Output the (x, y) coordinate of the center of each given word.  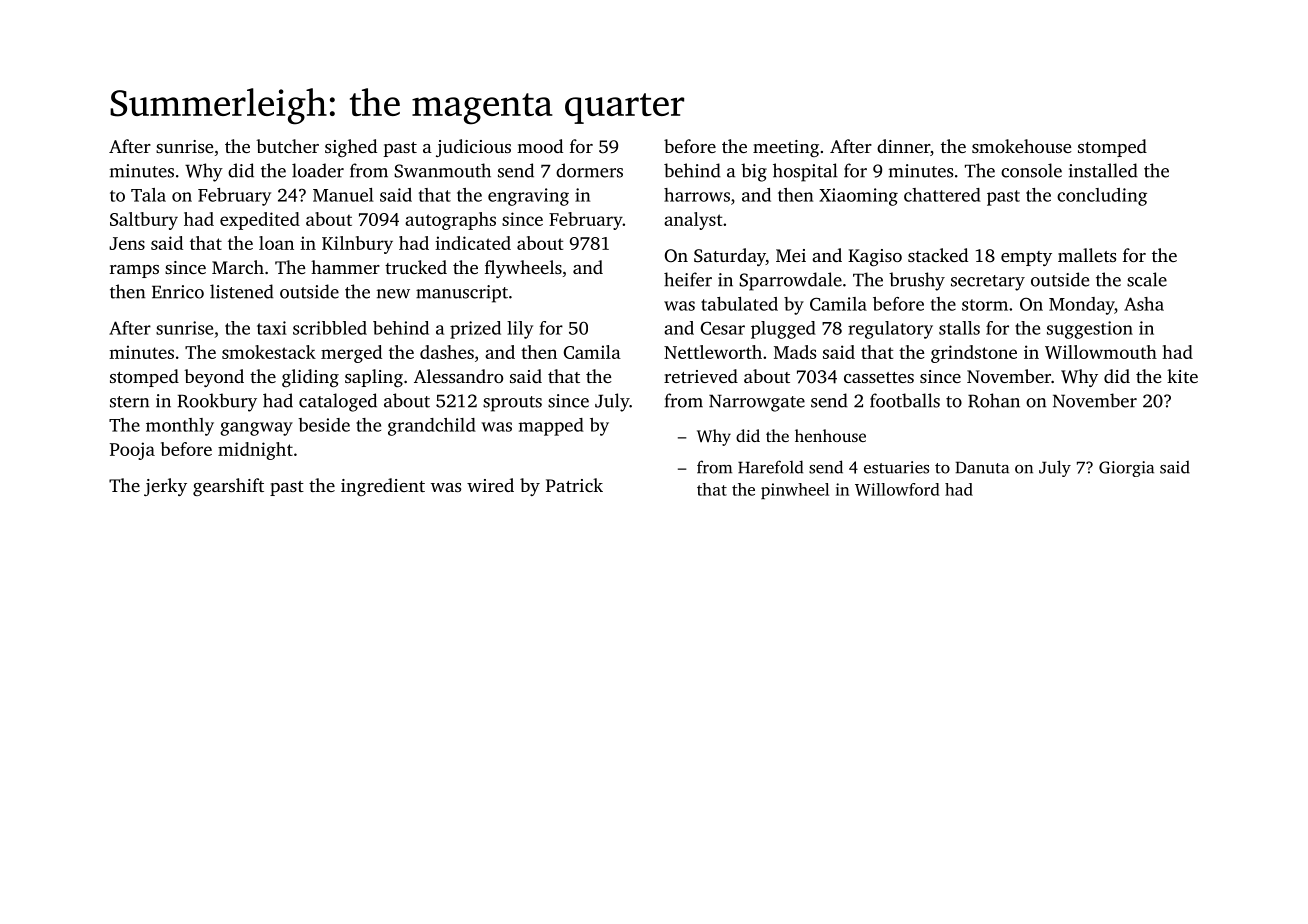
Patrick (574, 485)
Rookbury (217, 402)
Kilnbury (357, 245)
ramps (134, 271)
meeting (786, 148)
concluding (1102, 197)
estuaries (896, 467)
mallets (1087, 255)
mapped (551, 427)
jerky (165, 487)
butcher (287, 146)
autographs (450, 221)
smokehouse (1021, 146)
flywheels (523, 269)
